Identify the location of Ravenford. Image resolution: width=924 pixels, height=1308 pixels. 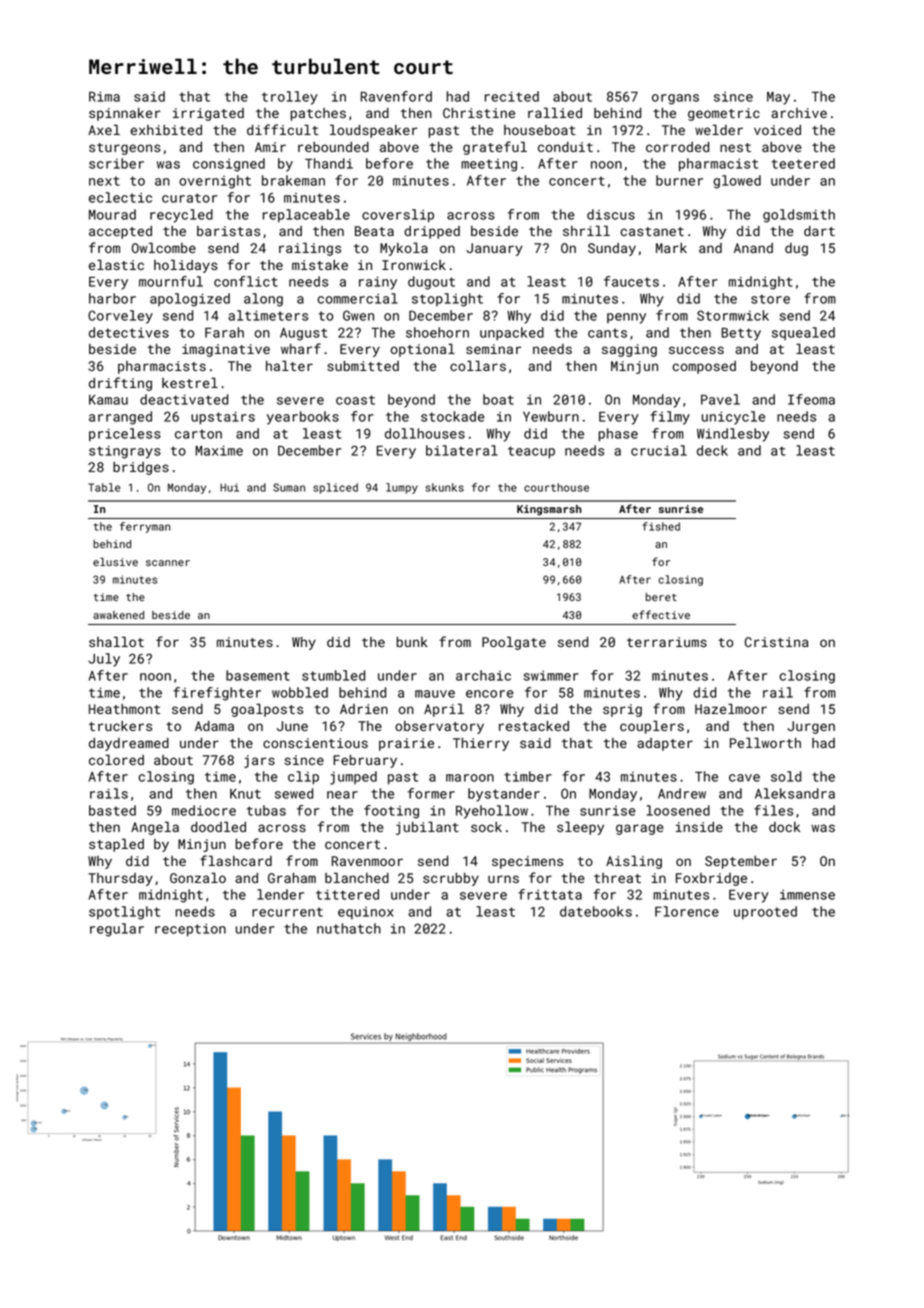
(396, 96).
